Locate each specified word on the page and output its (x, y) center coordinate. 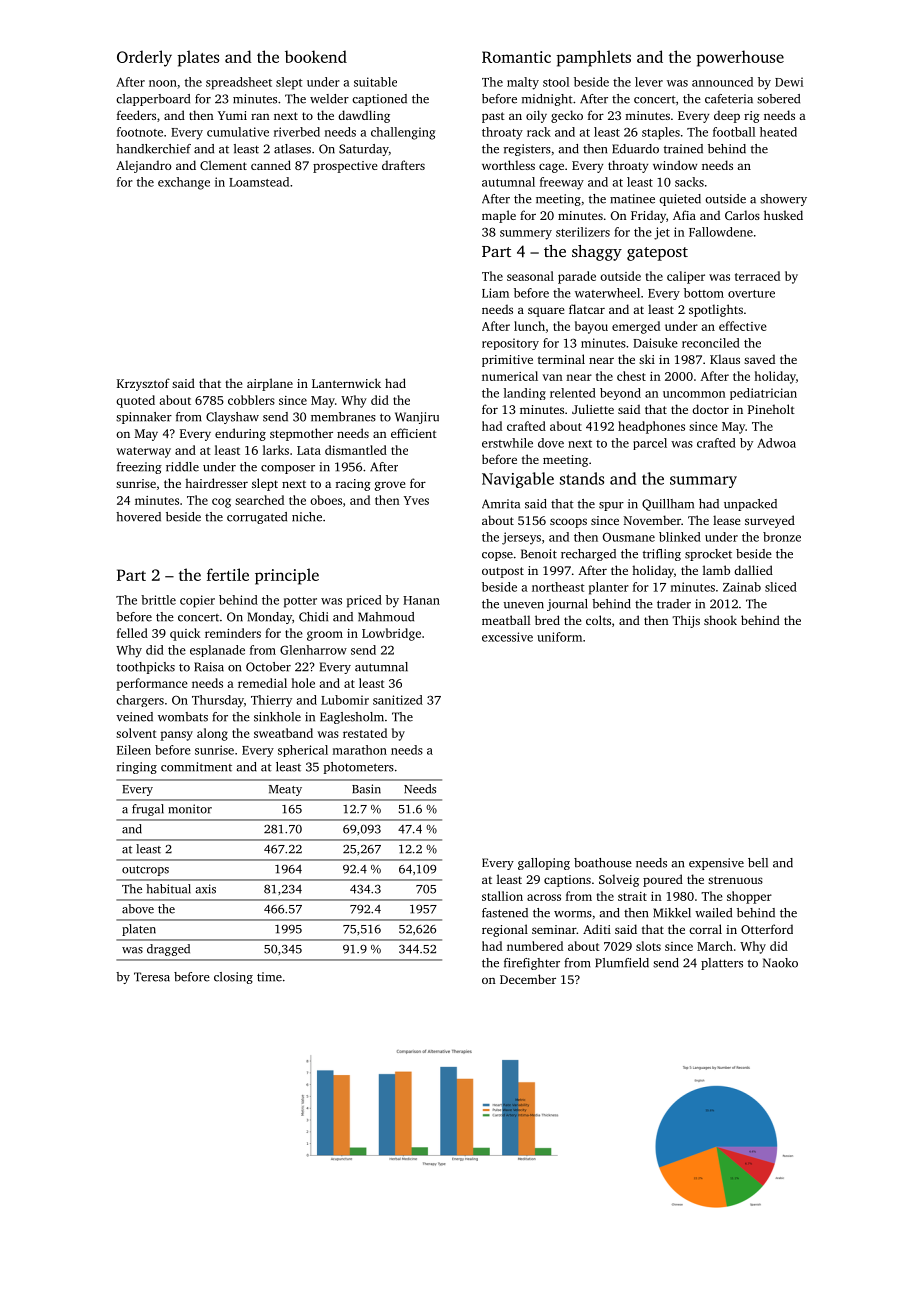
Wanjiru (417, 418)
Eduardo (635, 149)
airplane (270, 384)
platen (139, 930)
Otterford (767, 929)
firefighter (532, 964)
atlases (292, 149)
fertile (228, 574)
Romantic (516, 57)
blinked (680, 537)
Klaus (725, 359)
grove (390, 486)
